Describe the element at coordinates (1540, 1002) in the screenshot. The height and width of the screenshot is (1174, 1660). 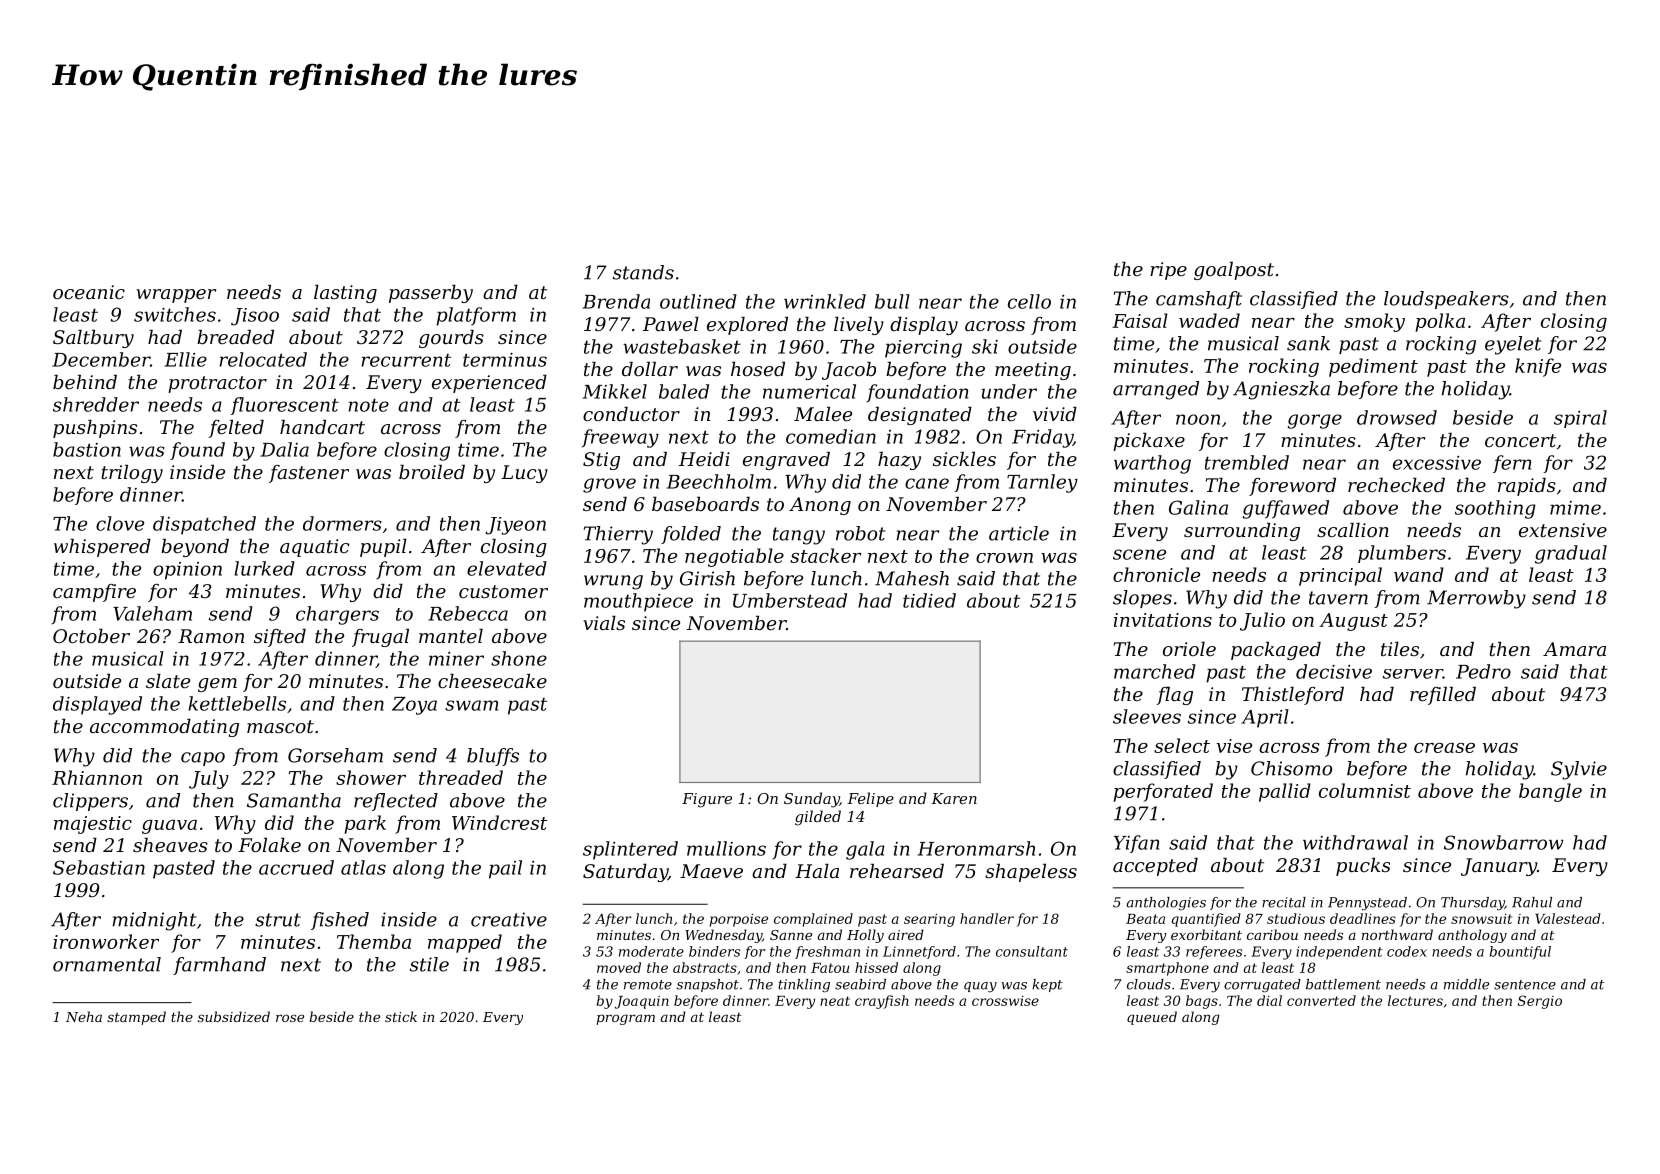
I see `Sergio` at that location.
